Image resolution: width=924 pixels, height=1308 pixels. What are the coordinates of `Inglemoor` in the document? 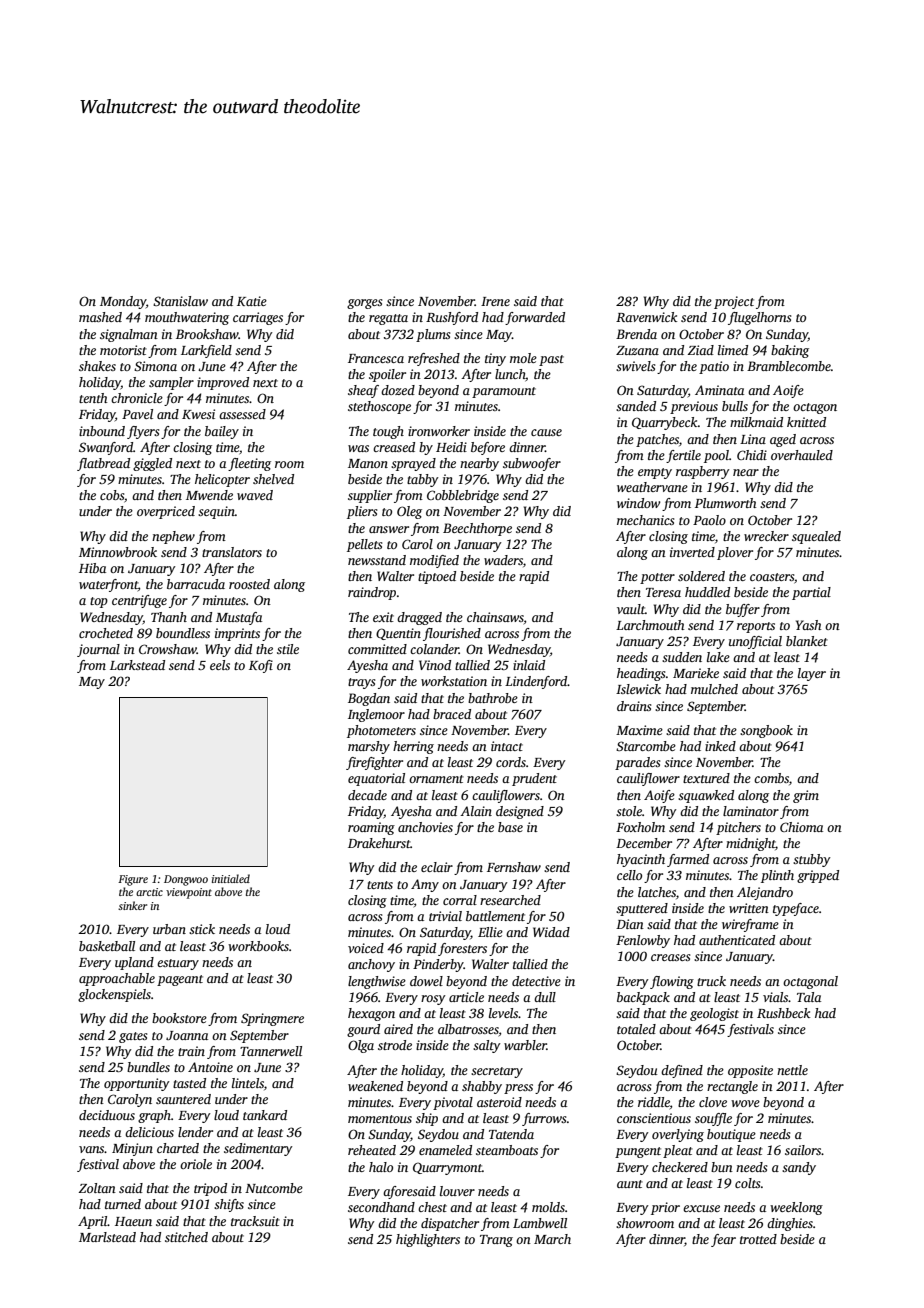 It's located at (376, 715).
